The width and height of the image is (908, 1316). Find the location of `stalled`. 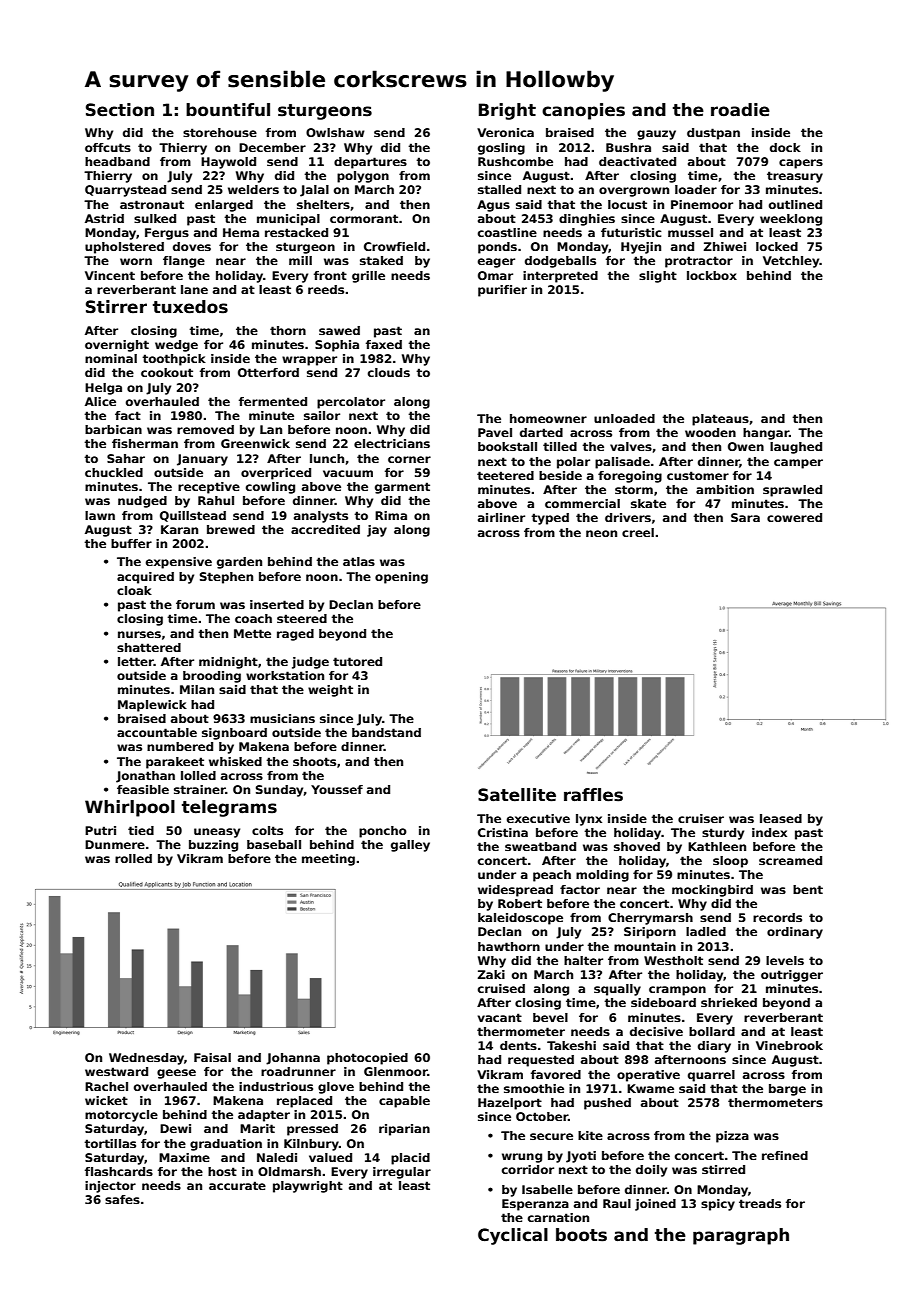

stalled is located at coordinates (499, 189).
